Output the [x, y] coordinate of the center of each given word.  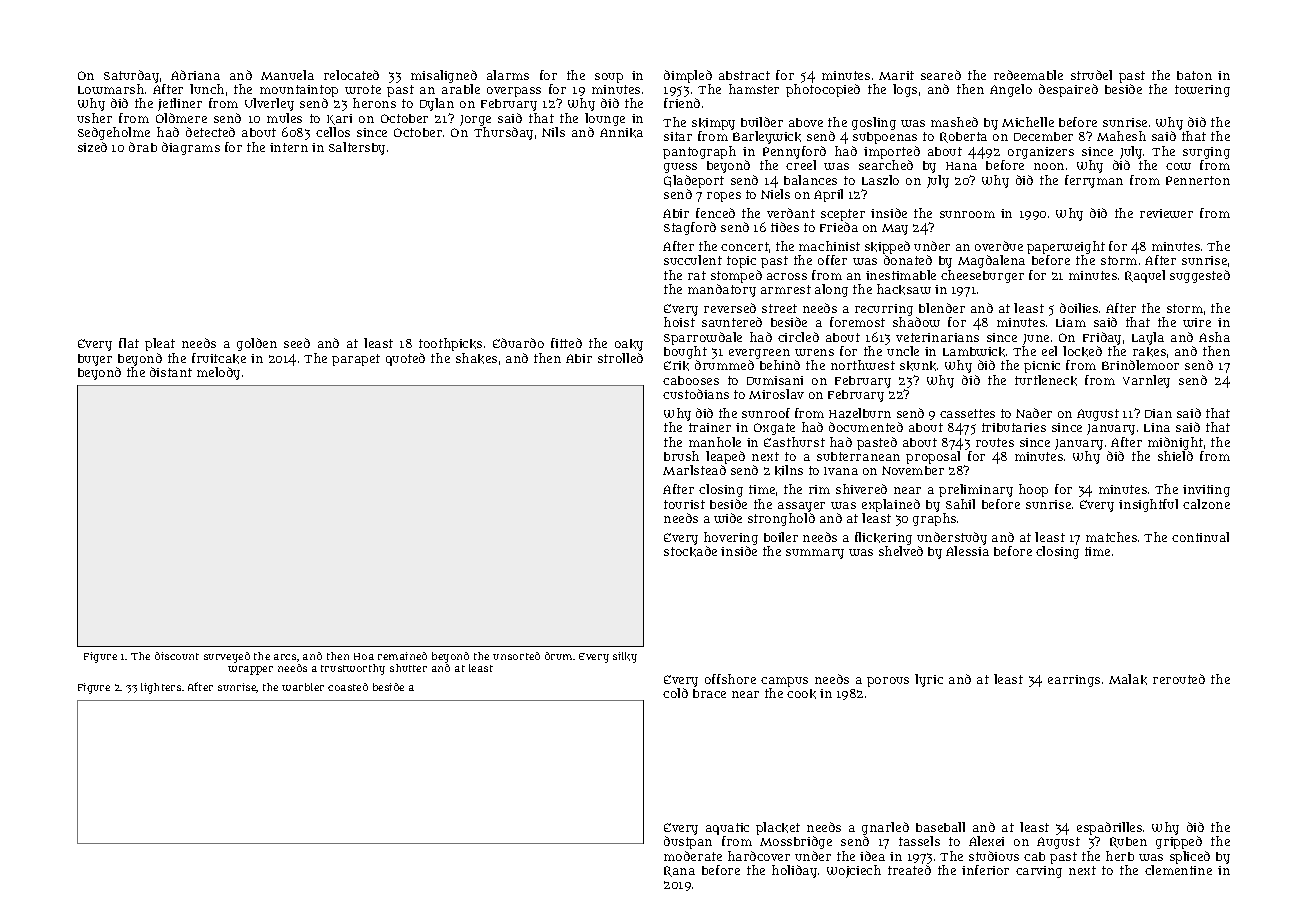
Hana [961, 166]
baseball [940, 827]
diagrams [191, 148]
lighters [161, 688]
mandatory [722, 290]
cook [801, 694]
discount [177, 656]
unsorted [516, 656]
